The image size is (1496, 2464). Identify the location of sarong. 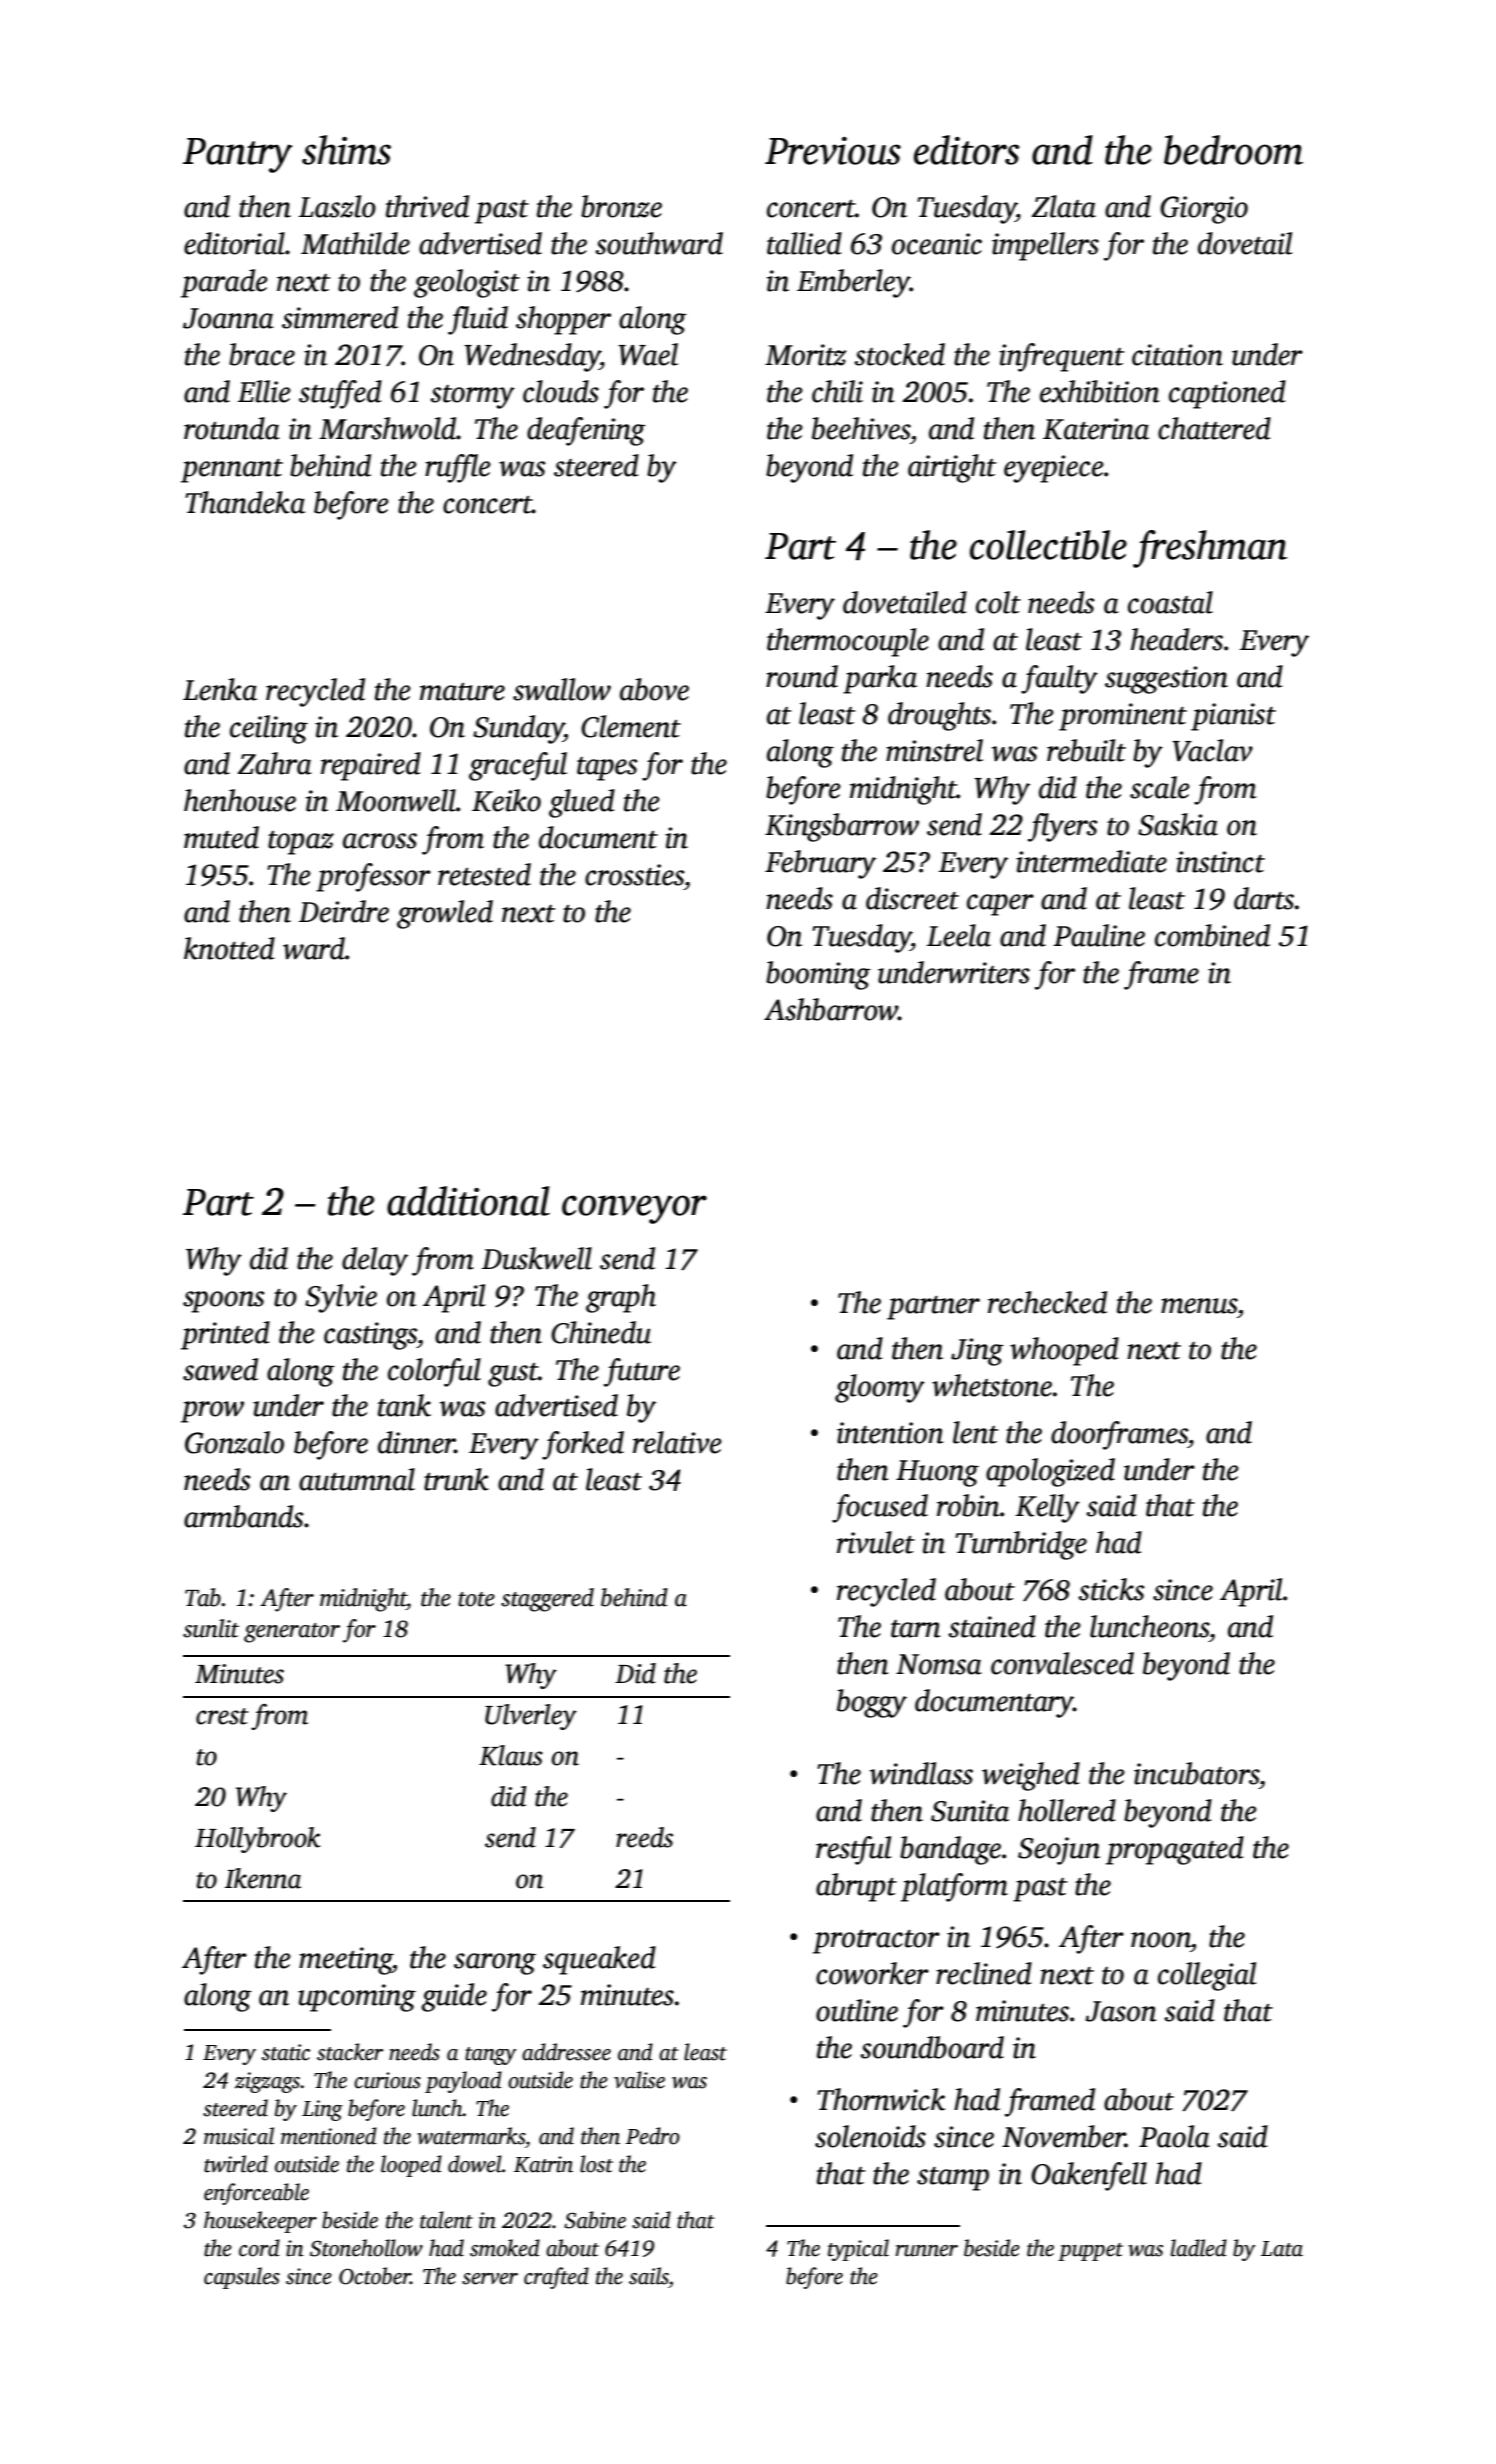
(495, 1964).
